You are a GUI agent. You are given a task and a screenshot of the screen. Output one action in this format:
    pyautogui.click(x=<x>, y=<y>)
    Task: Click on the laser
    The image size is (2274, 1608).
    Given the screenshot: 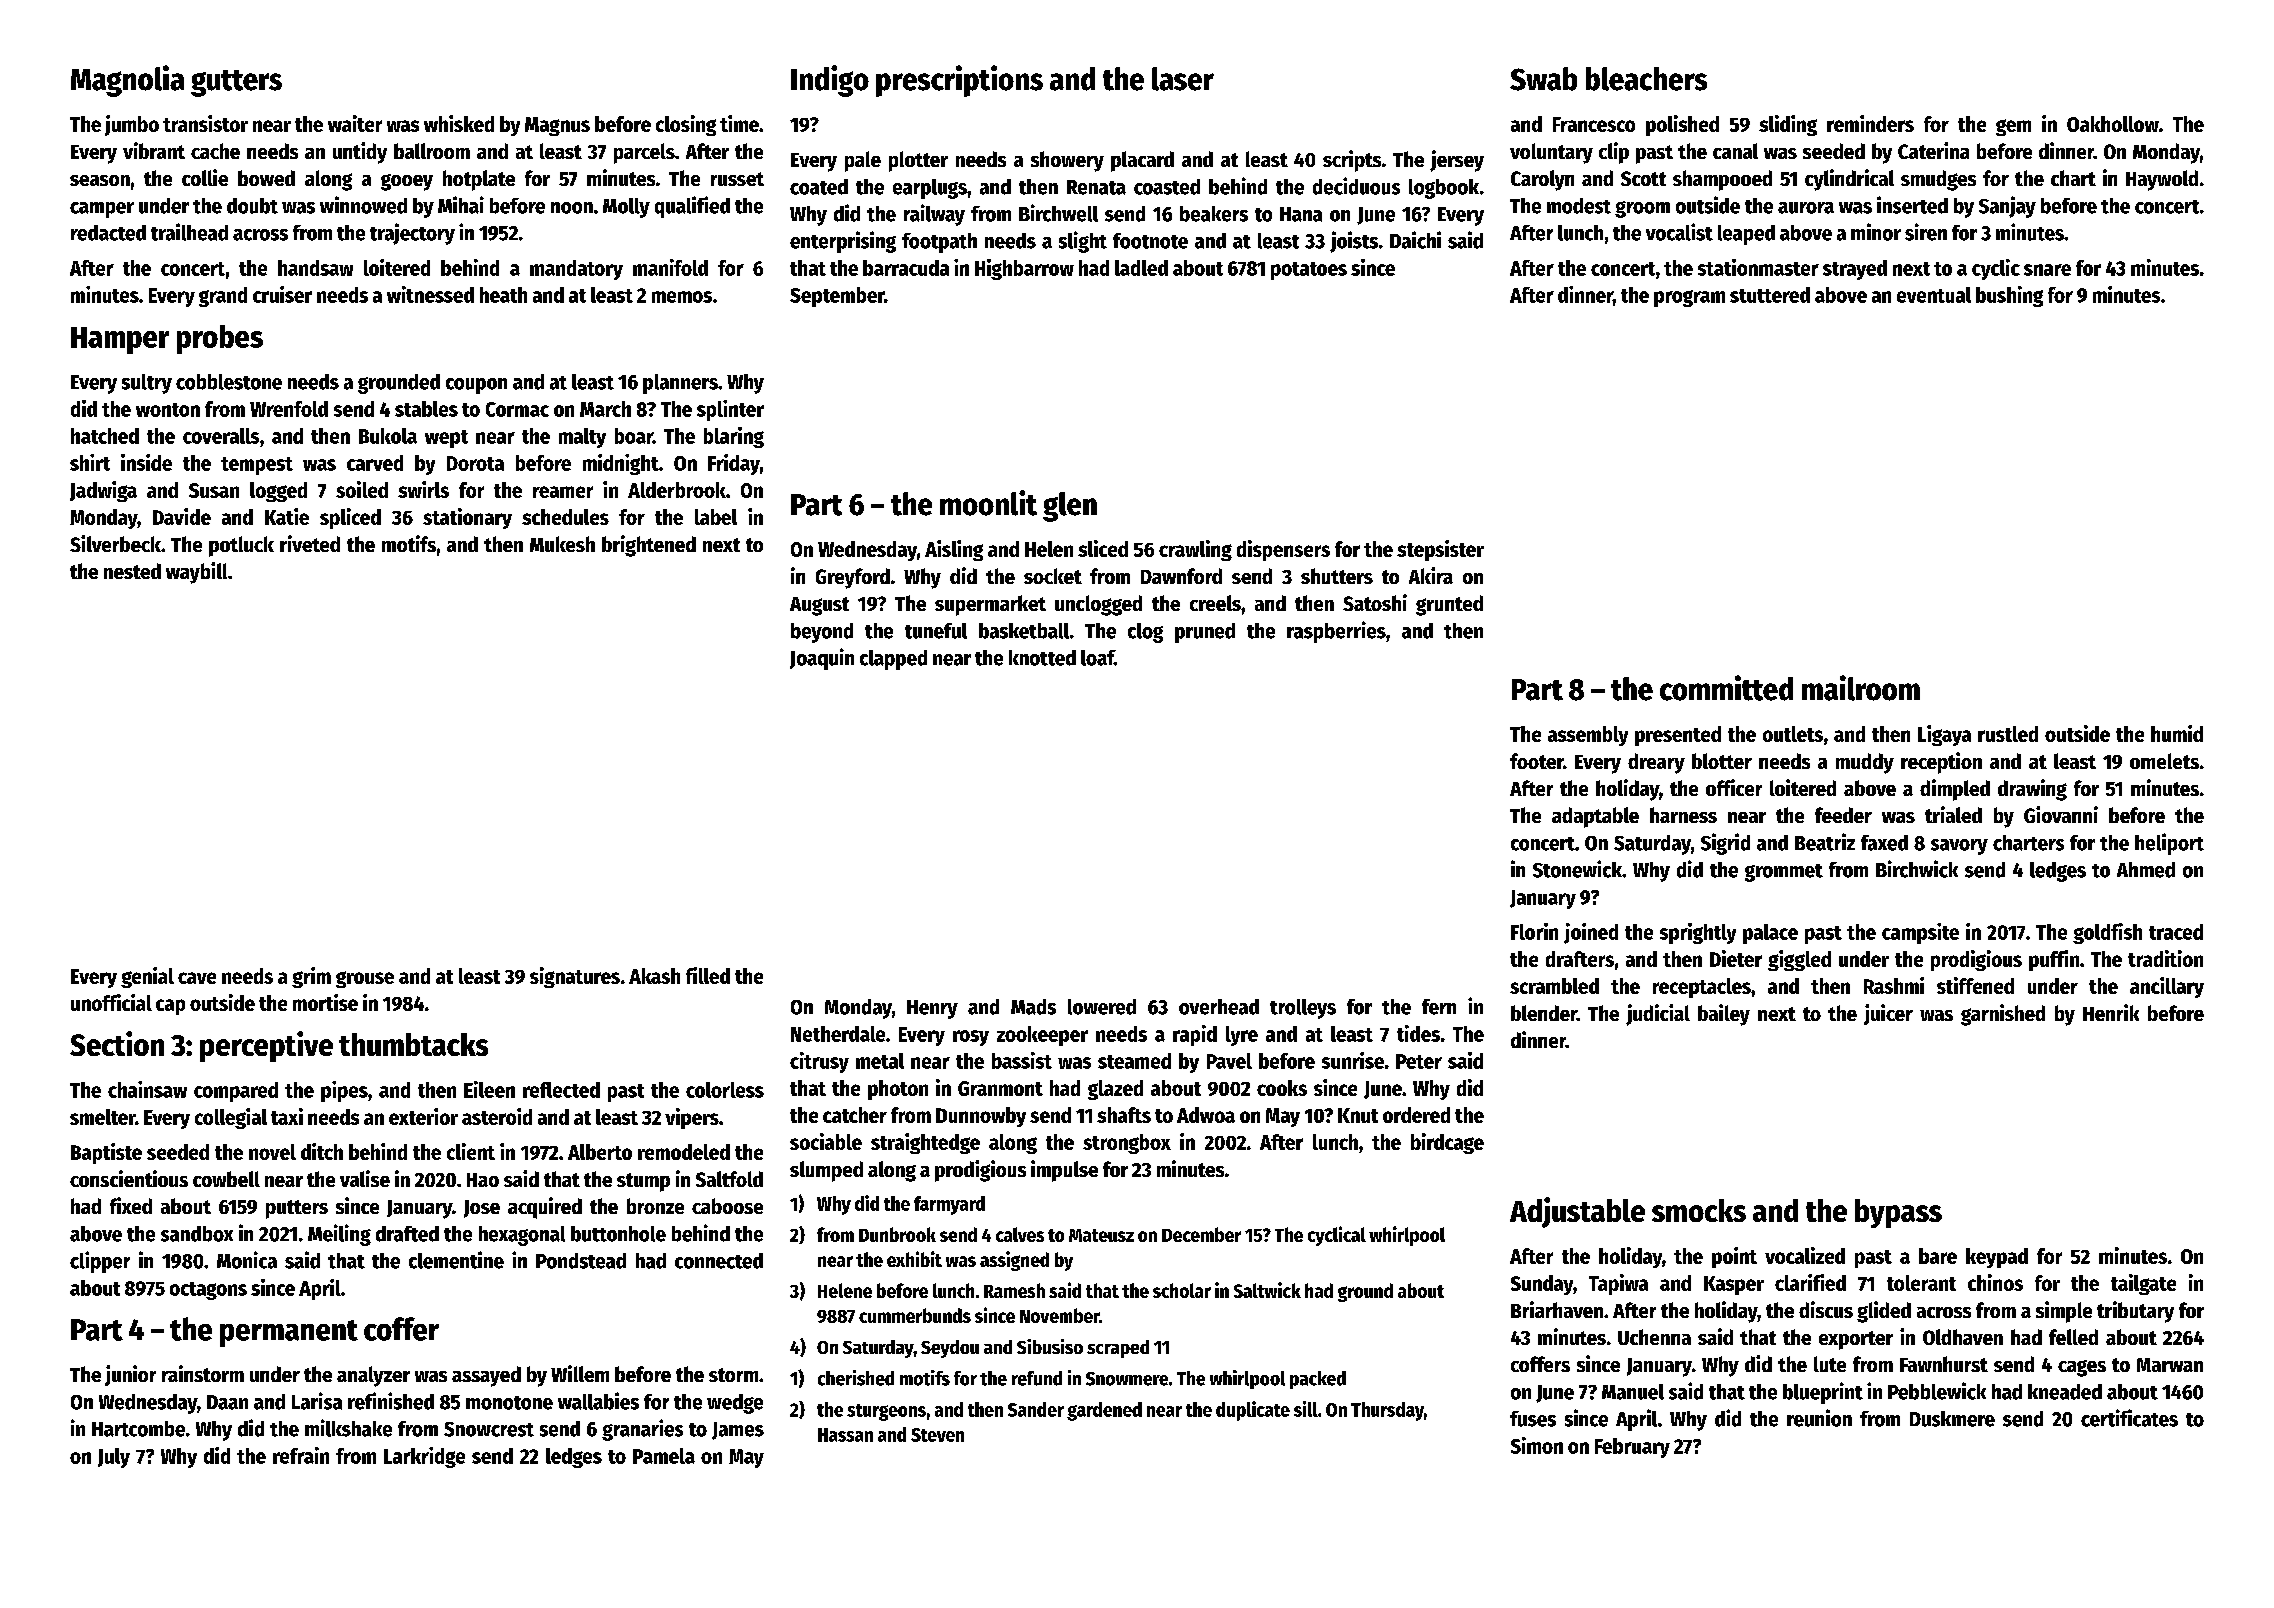 What is the action you would take?
    pyautogui.click(x=1183, y=79)
